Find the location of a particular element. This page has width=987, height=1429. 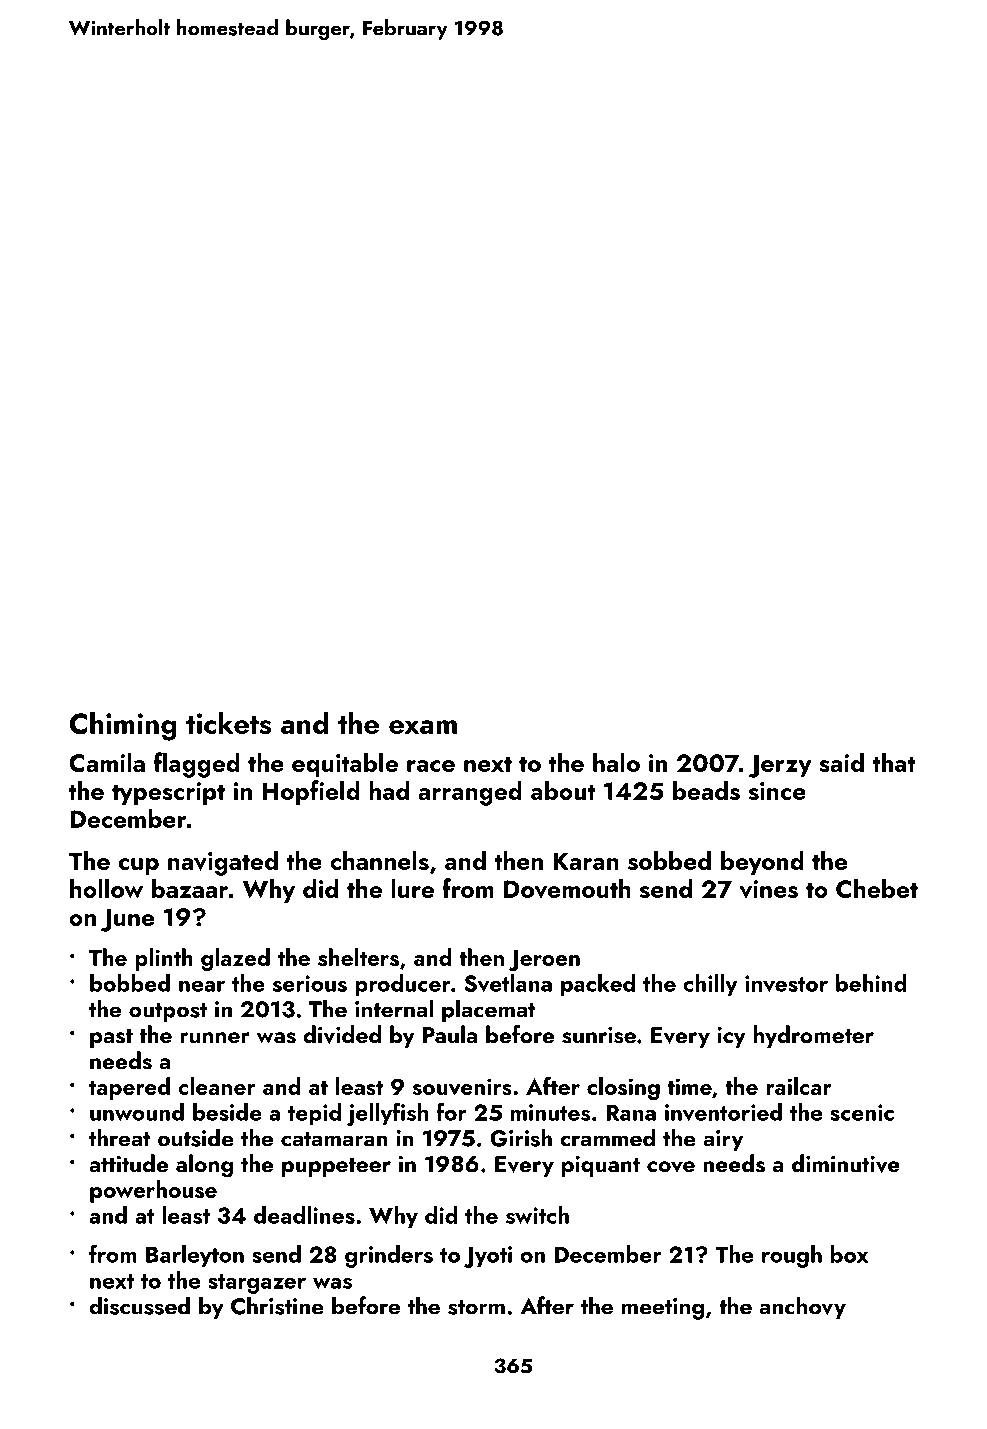

Hopfield is located at coordinates (311, 792).
